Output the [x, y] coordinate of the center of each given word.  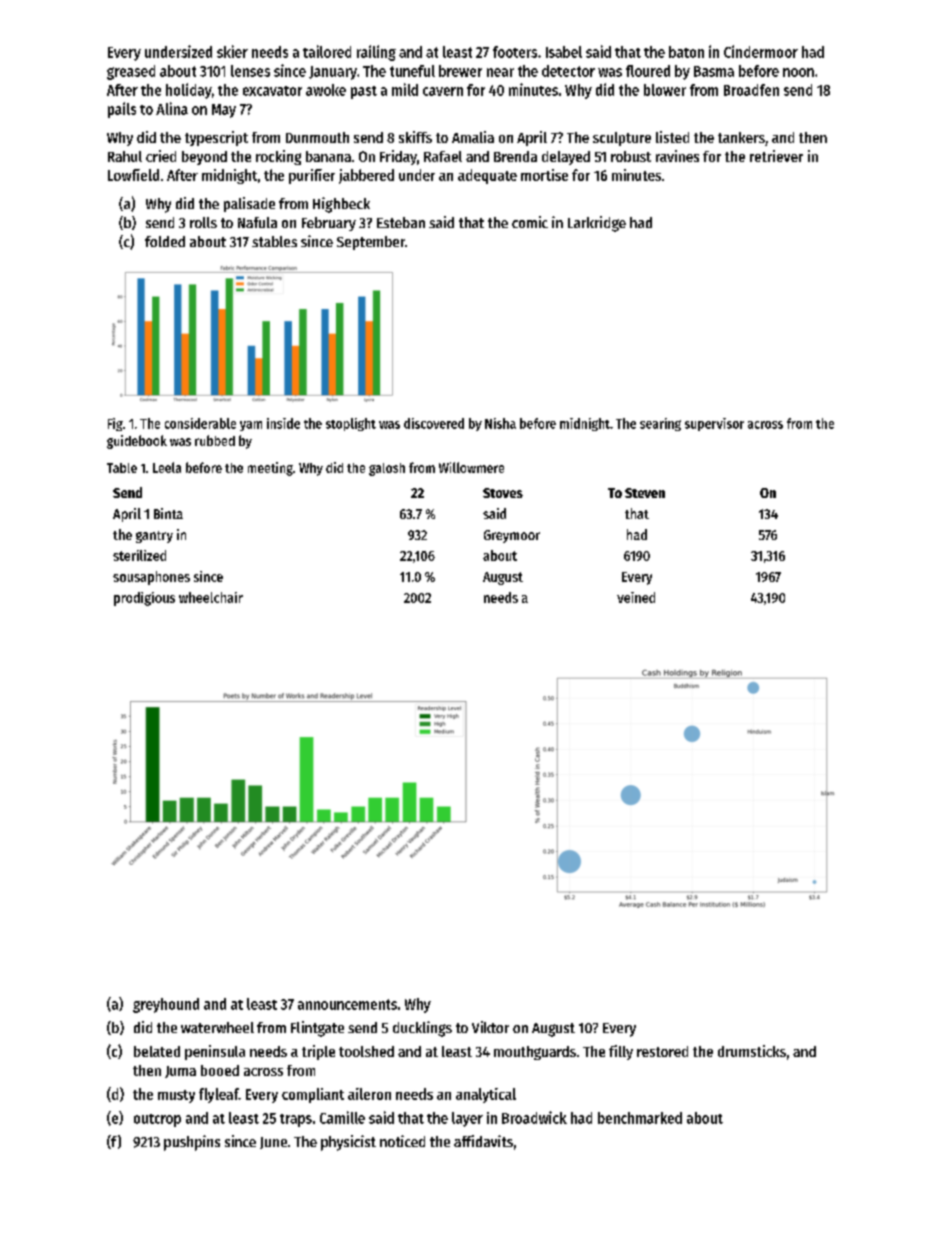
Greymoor [512, 536]
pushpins [192, 1143]
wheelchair [211, 597]
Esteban [401, 222]
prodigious [144, 599]
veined [636, 597]
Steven [645, 493]
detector [568, 71]
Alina [172, 108]
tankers [741, 137]
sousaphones [151, 578]
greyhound [166, 1005]
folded [165, 241]
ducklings [422, 1029]
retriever [776, 156]
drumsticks [752, 1051]
